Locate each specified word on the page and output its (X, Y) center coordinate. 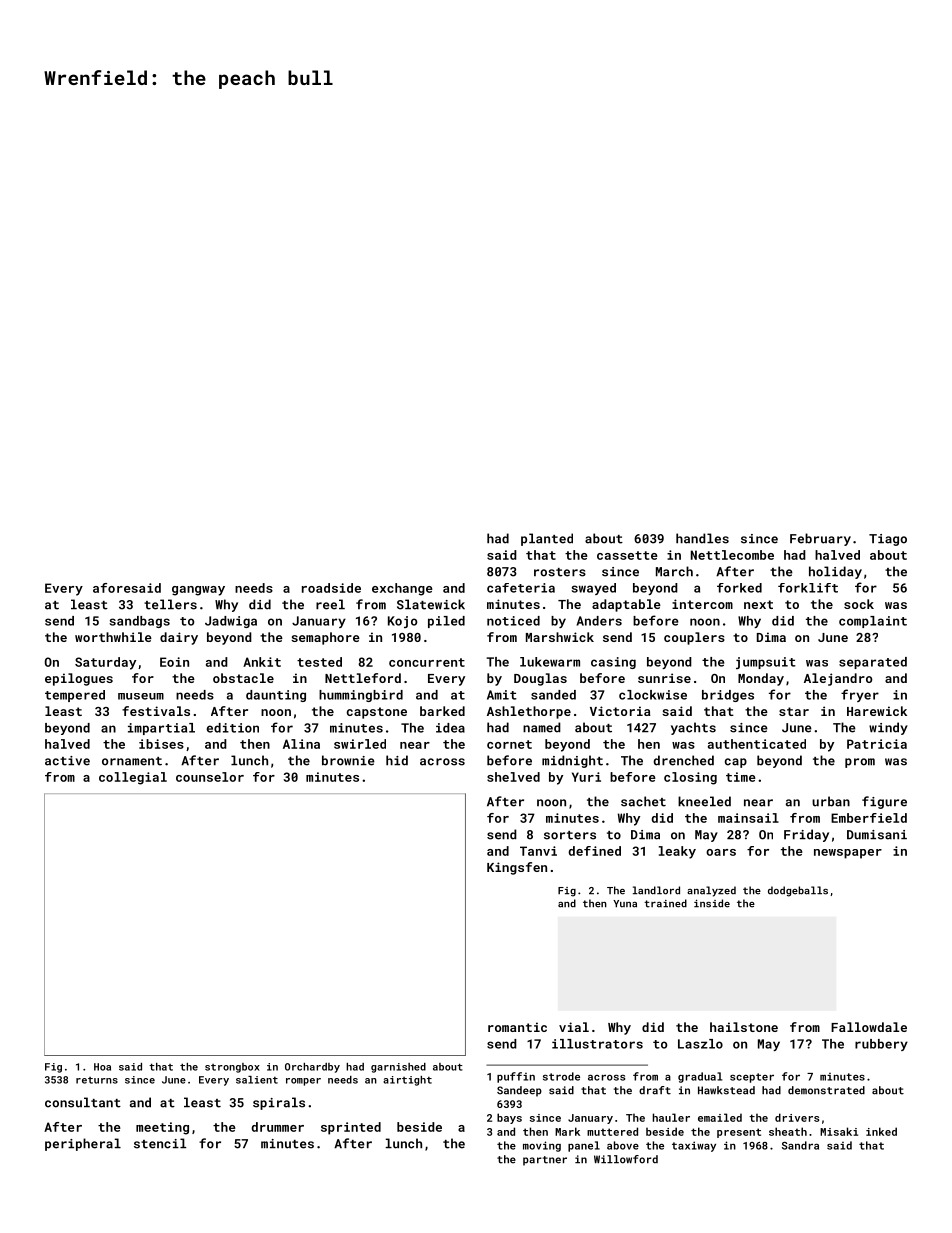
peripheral (83, 1144)
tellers (170, 604)
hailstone (744, 1027)
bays (509, 1118)
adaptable (626, 605)
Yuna (625, 904)
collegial (133, 778)
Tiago (888, 540)
